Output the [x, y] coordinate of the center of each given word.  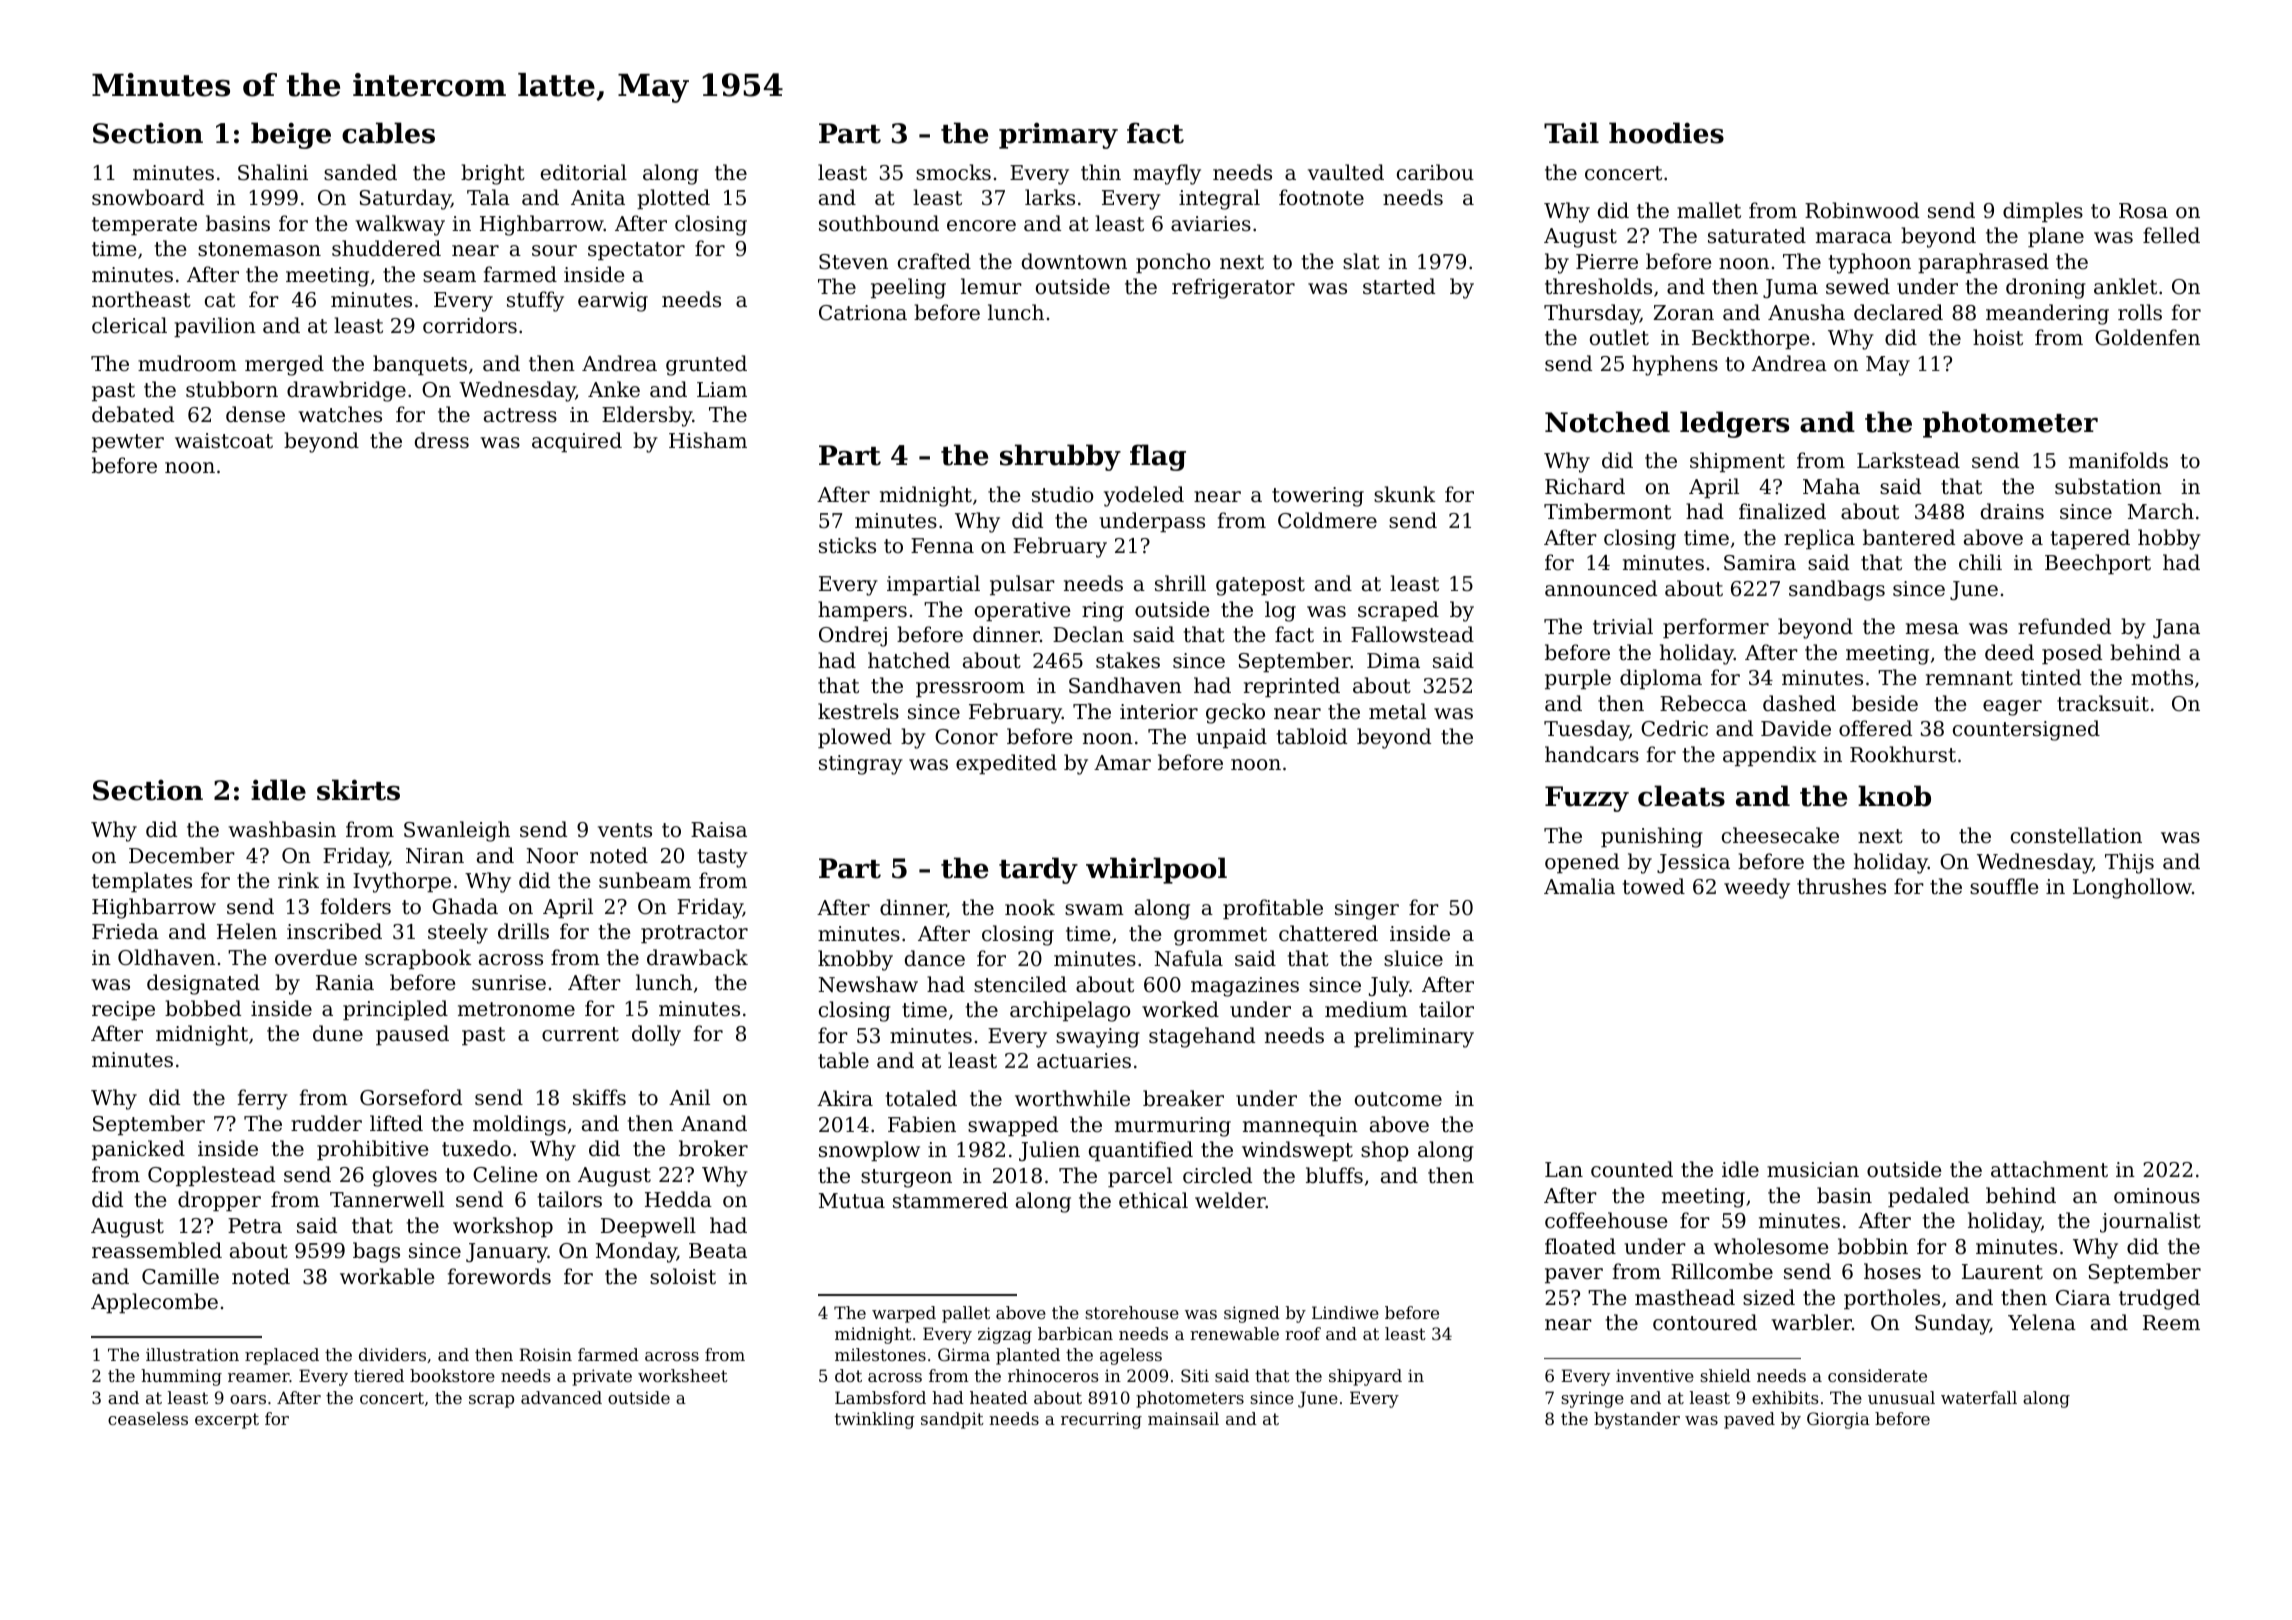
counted [1632, 1169]
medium [1366, 1009]
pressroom [970, 689]
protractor [694, 934]
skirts [358, 790]
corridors [470, 325]
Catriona [863, 313]
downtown [1074, 261]
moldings [519, 1125]
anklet [2125, 286]
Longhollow [2132, 888]
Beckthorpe [1751, 339]
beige [291, 135]
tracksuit [2103, 703]
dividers [392, 1354]
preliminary [1414, 1037]
